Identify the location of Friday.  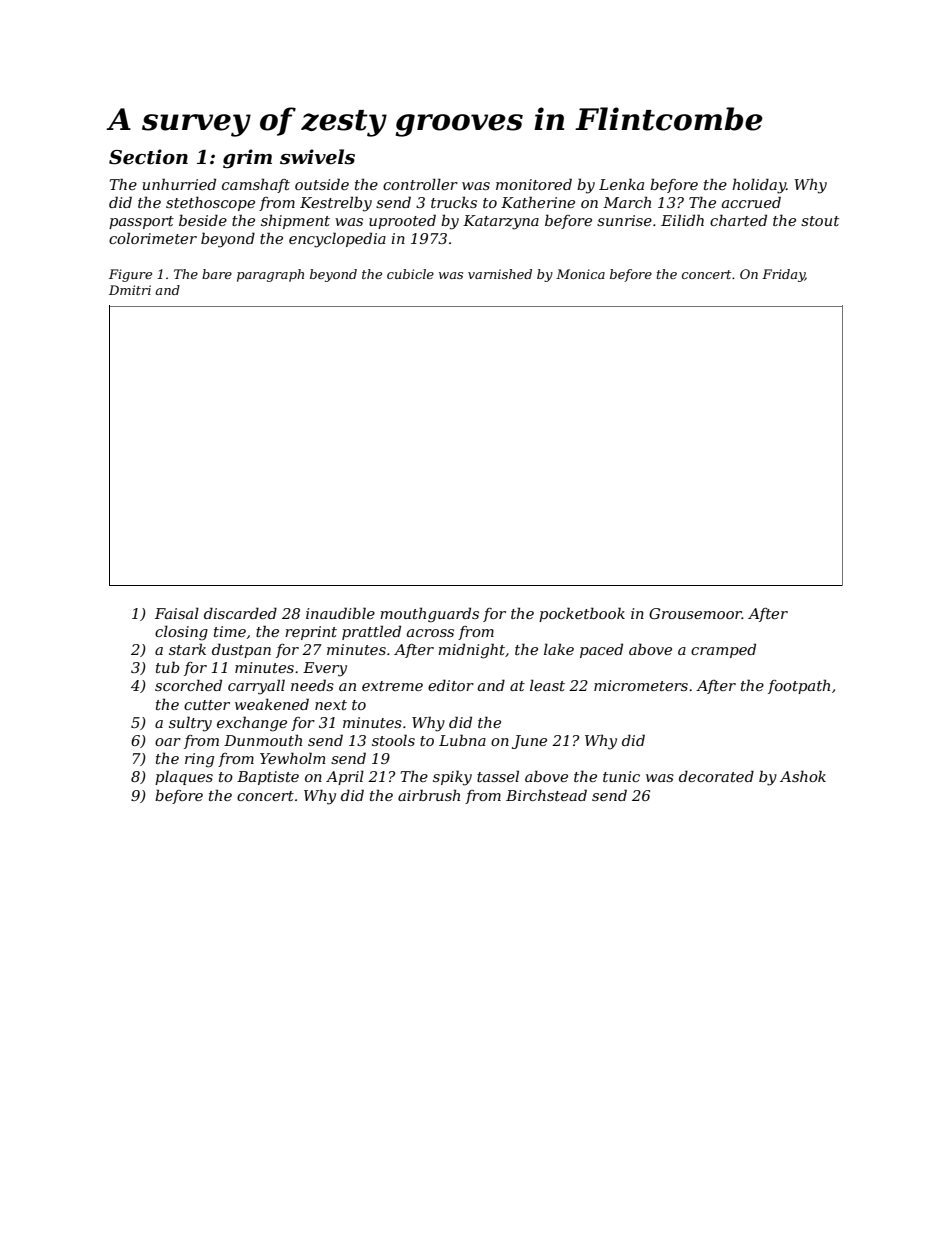
(783, 275).
